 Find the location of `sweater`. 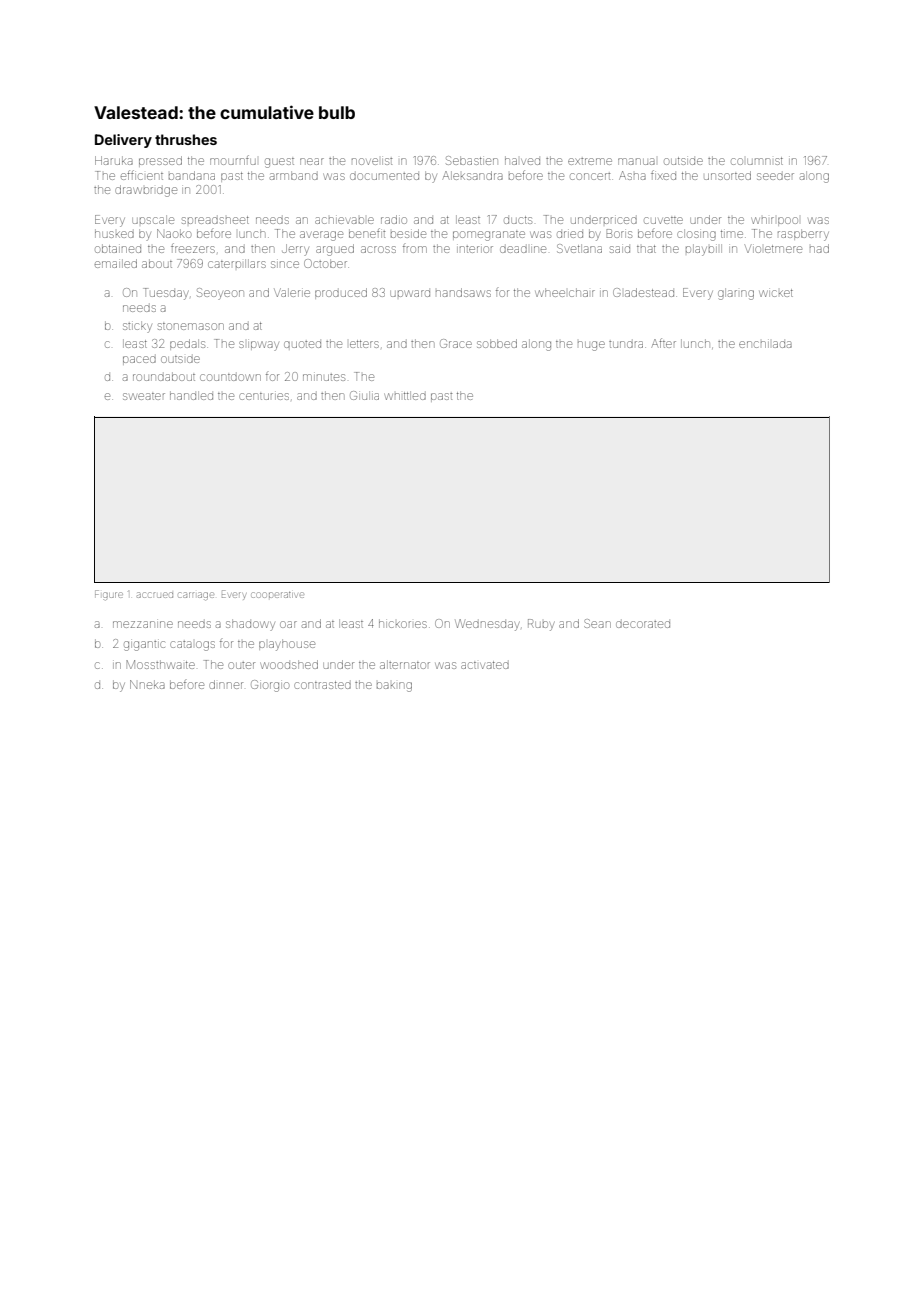

sweater is located at coordinates (144, 396).
